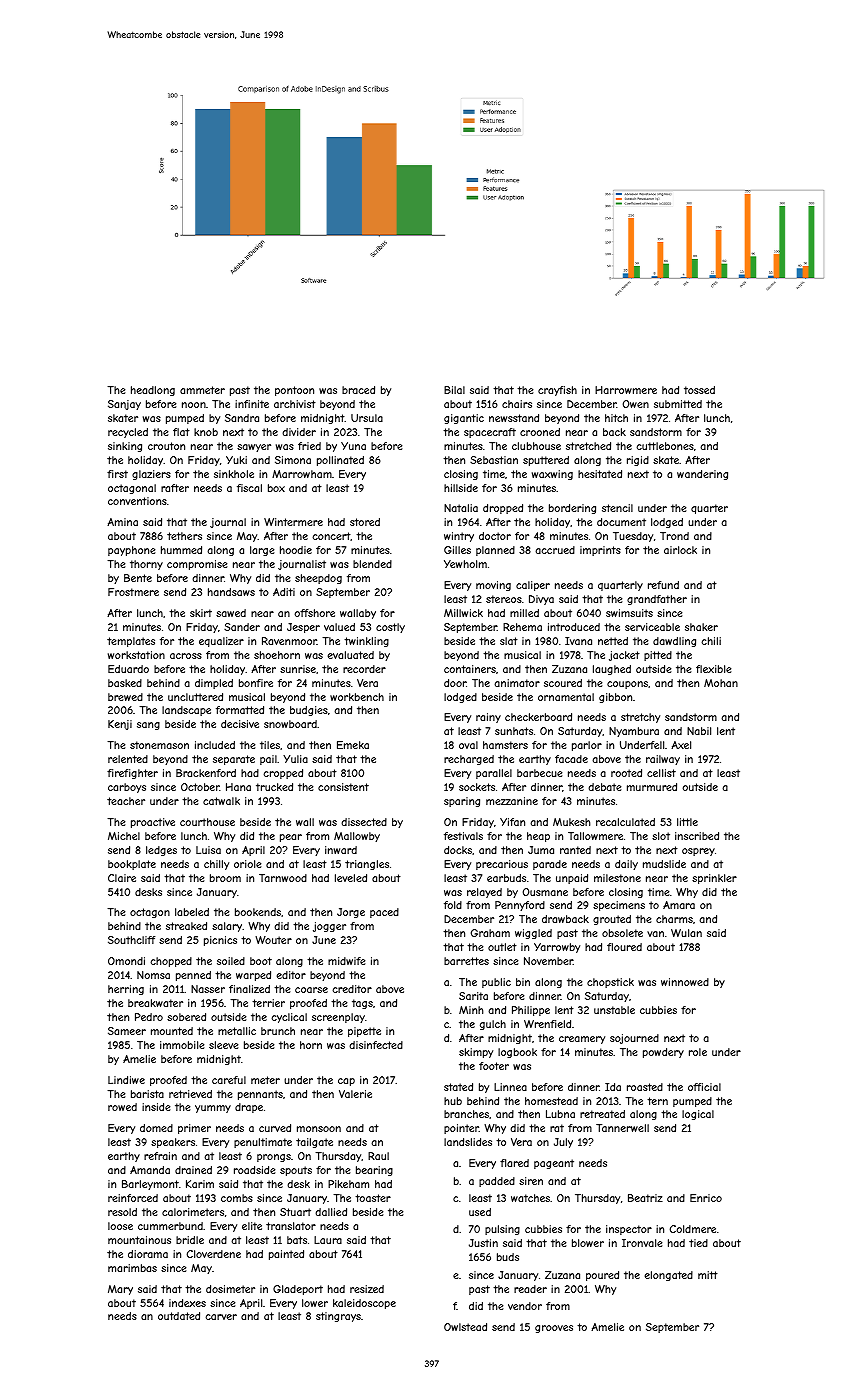  What do you see at coordinates (122, 878) in the screenshot?
I see `Claire` at bounding box center [122, 878].
